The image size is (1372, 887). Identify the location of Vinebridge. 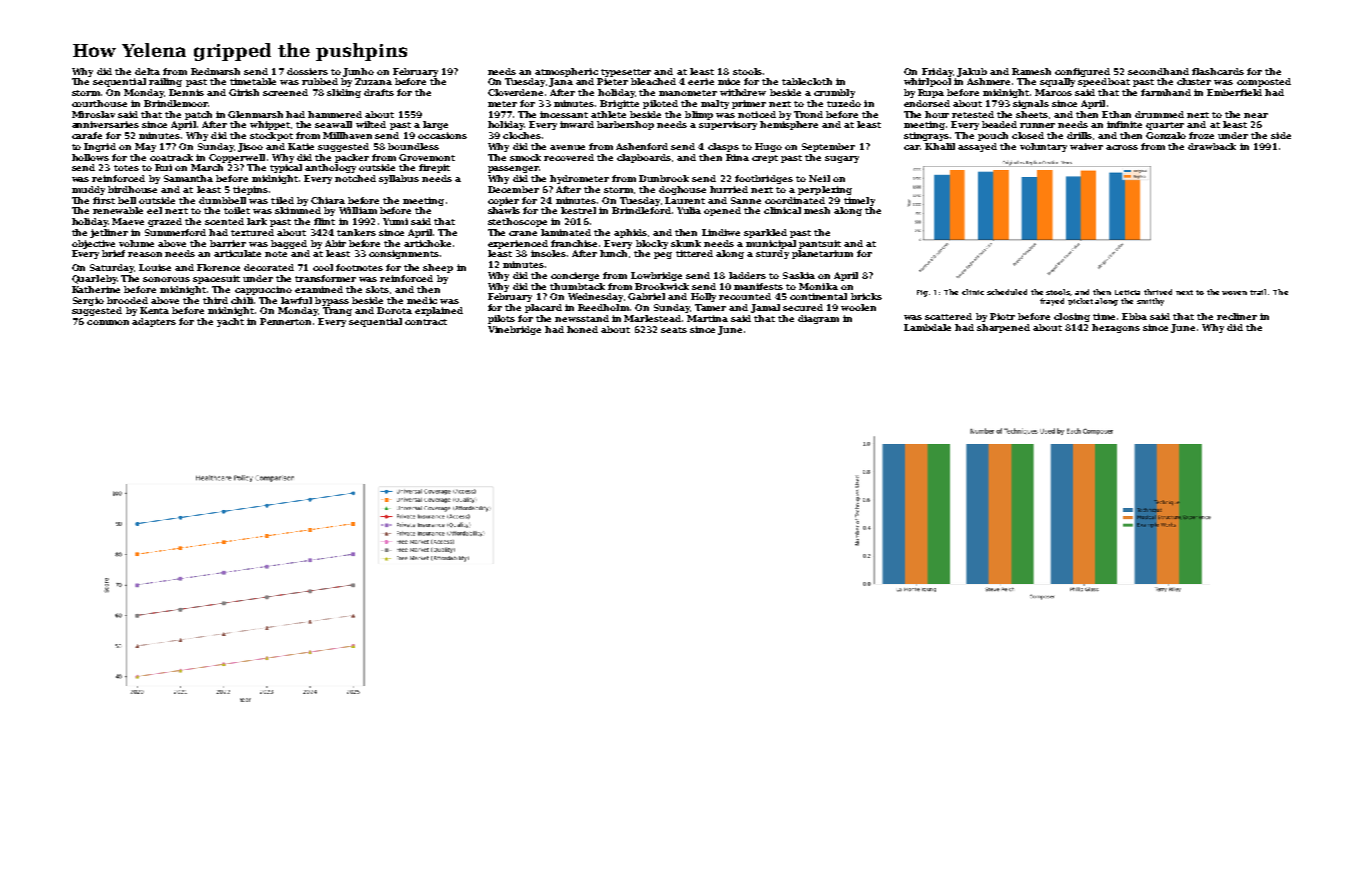
(514, 330).
